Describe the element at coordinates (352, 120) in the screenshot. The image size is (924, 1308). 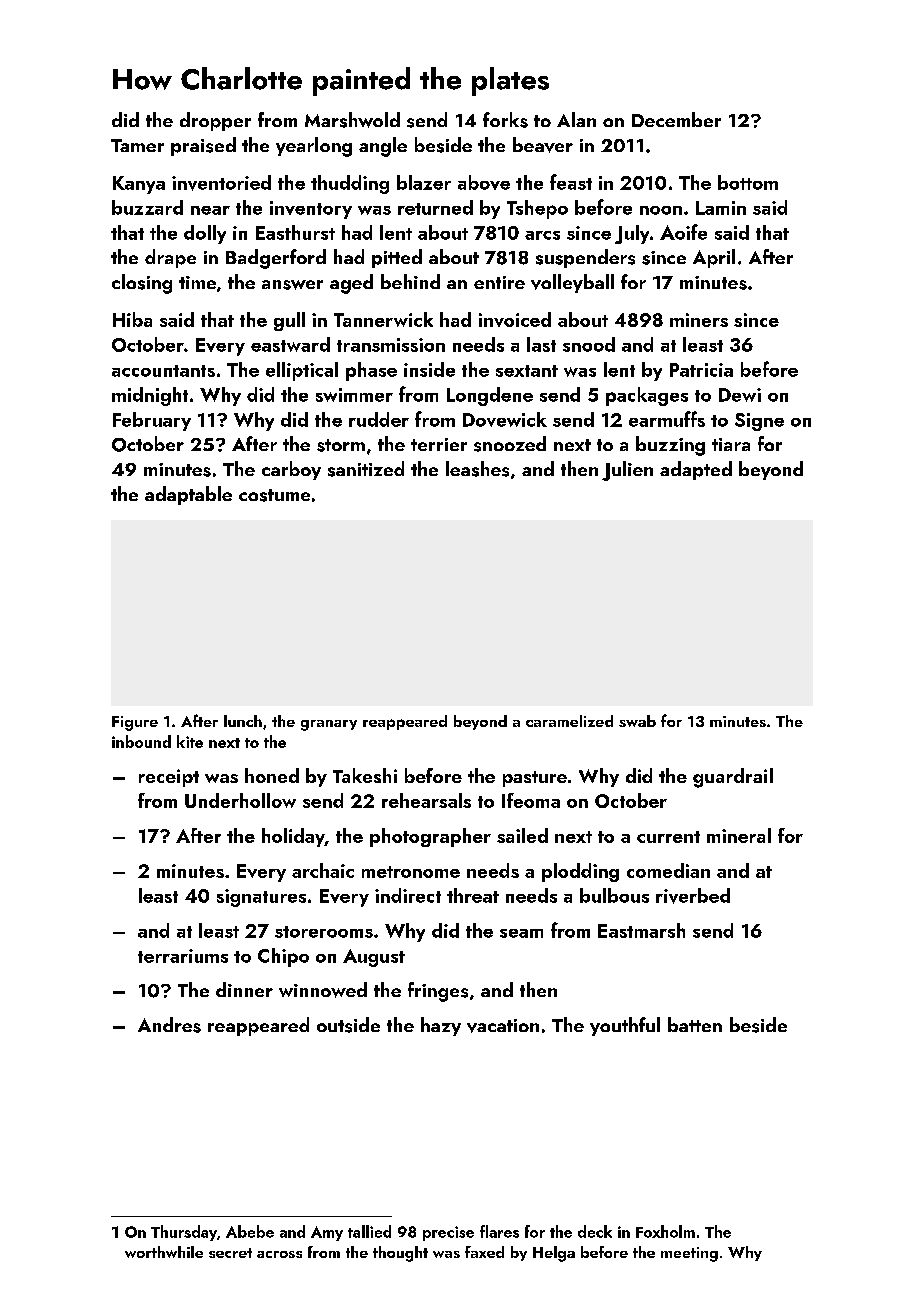
I see `Marshwold` at that location.
